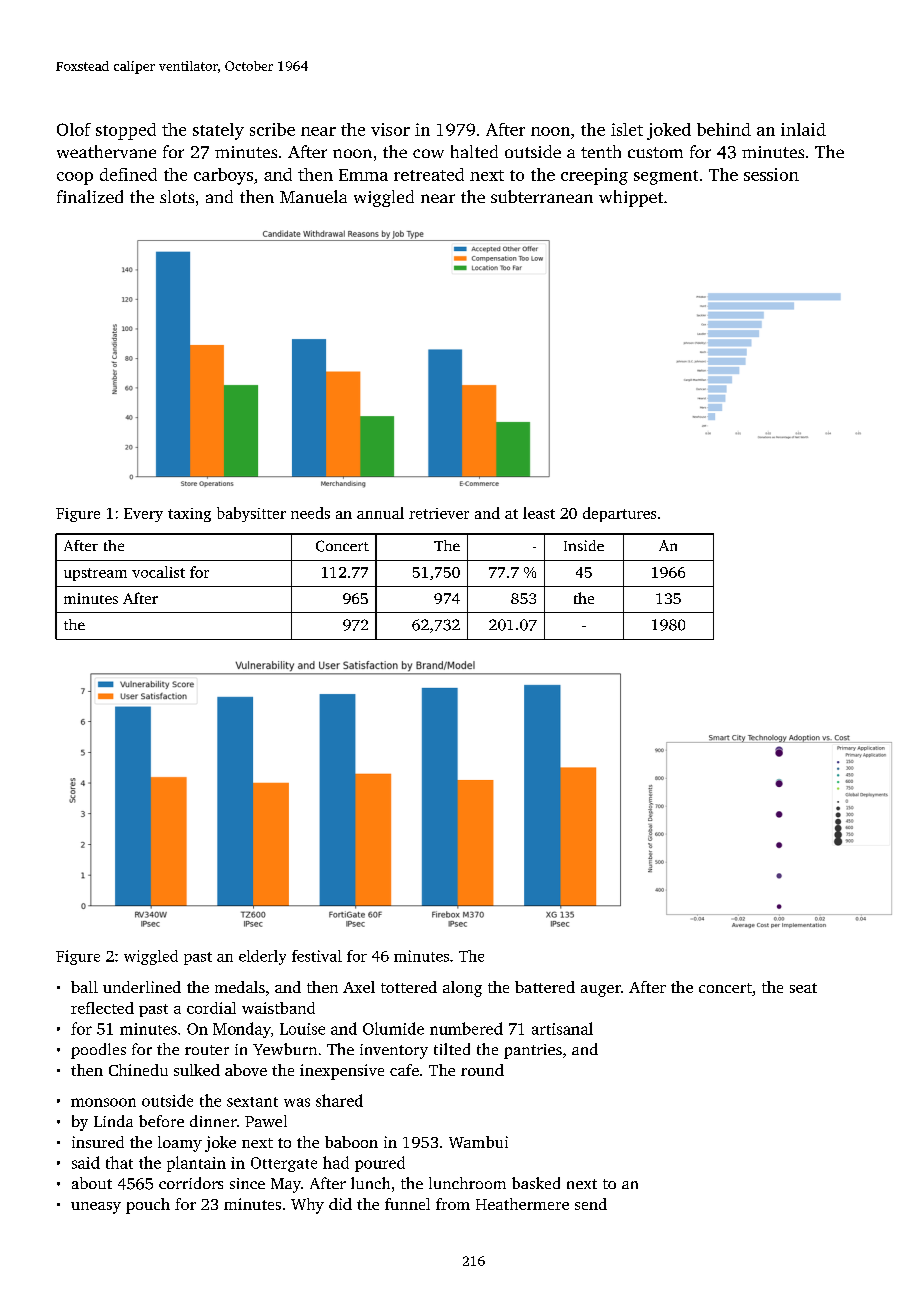 This screenshot has height=1308, width=924. I want to click on Inside, so click(584, 545).
